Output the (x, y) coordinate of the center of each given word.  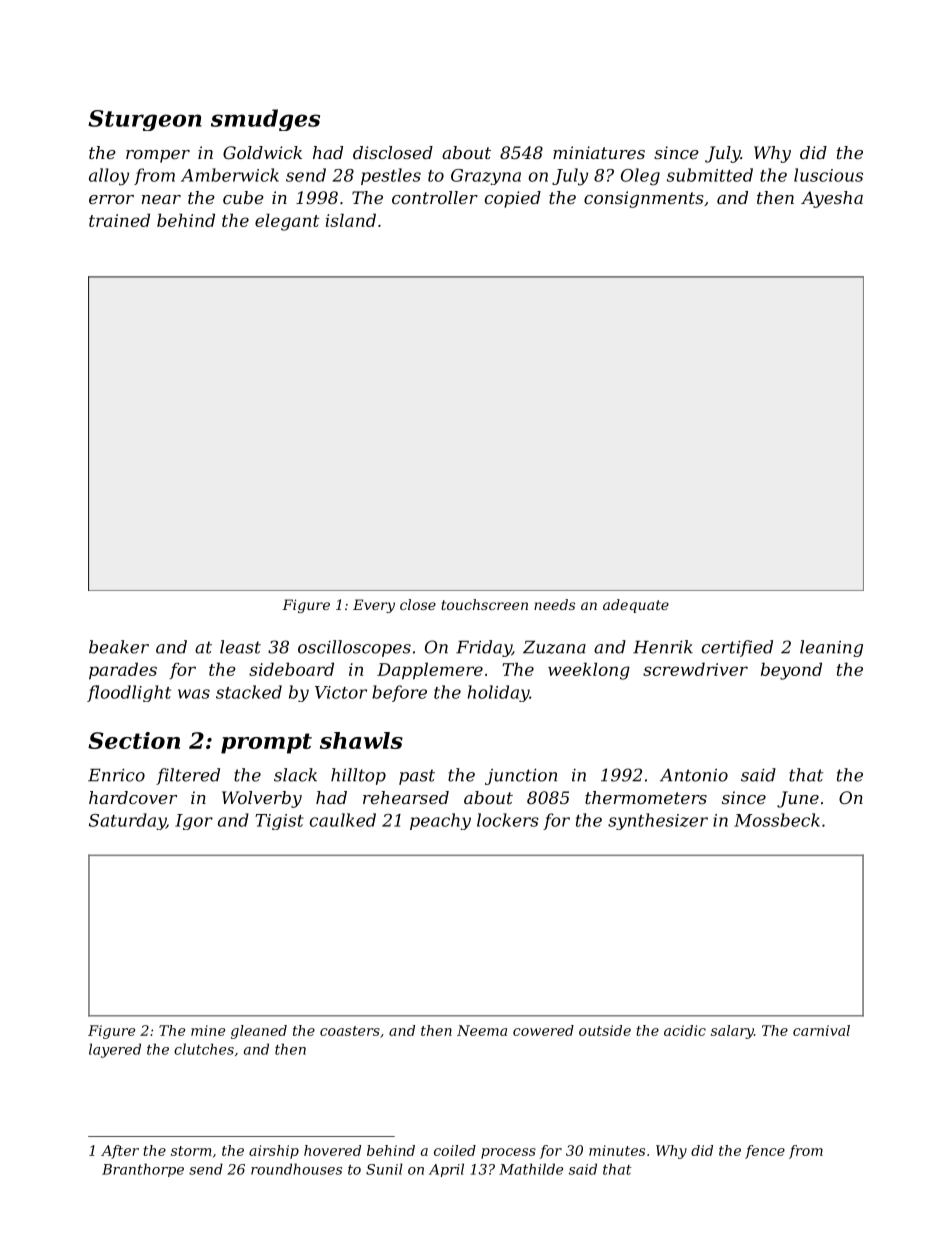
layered (115, 1050)
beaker (119, 647)
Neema (482, 1030)
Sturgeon (145, 120)
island (351, 220)
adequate (636, 606)
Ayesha (832, 199)
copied (513, 199)
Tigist (279, 822)
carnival (821, 1030)
